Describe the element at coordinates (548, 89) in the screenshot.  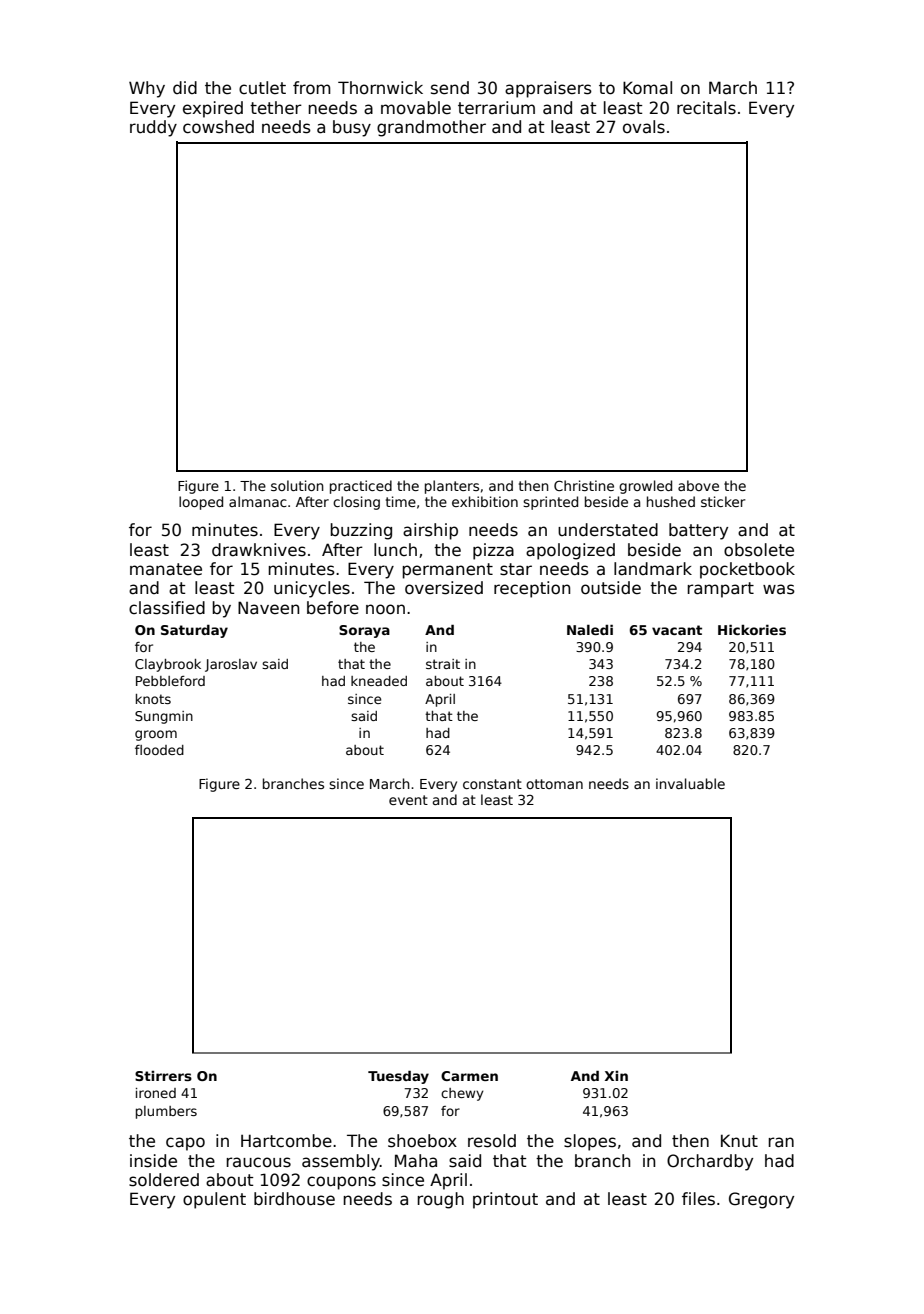
I see `appraisers` at that location.
